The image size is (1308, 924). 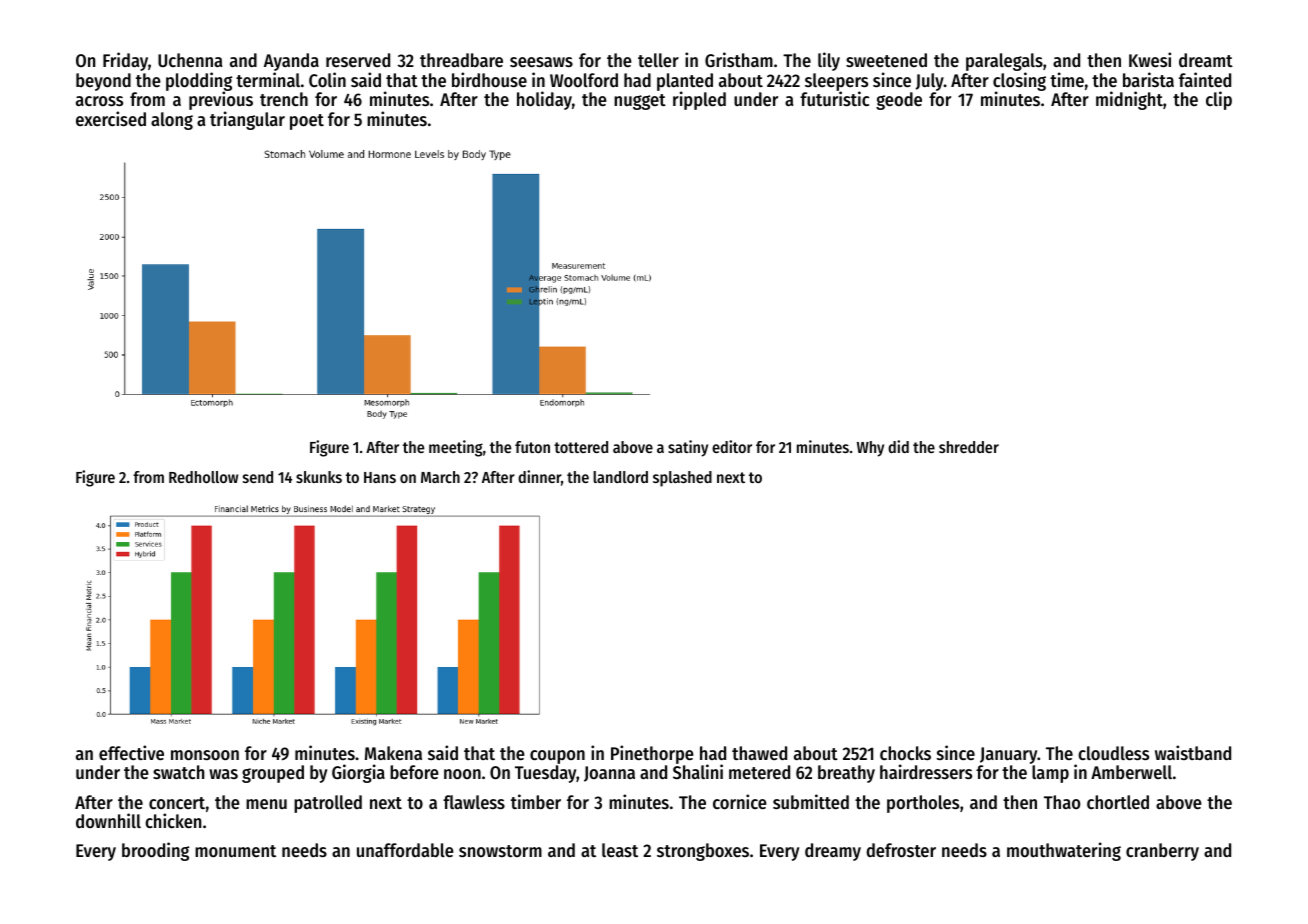 What do you see at coordinates (103, 82) in the page?
I see `beyond` at bounding box center [103, 82].
